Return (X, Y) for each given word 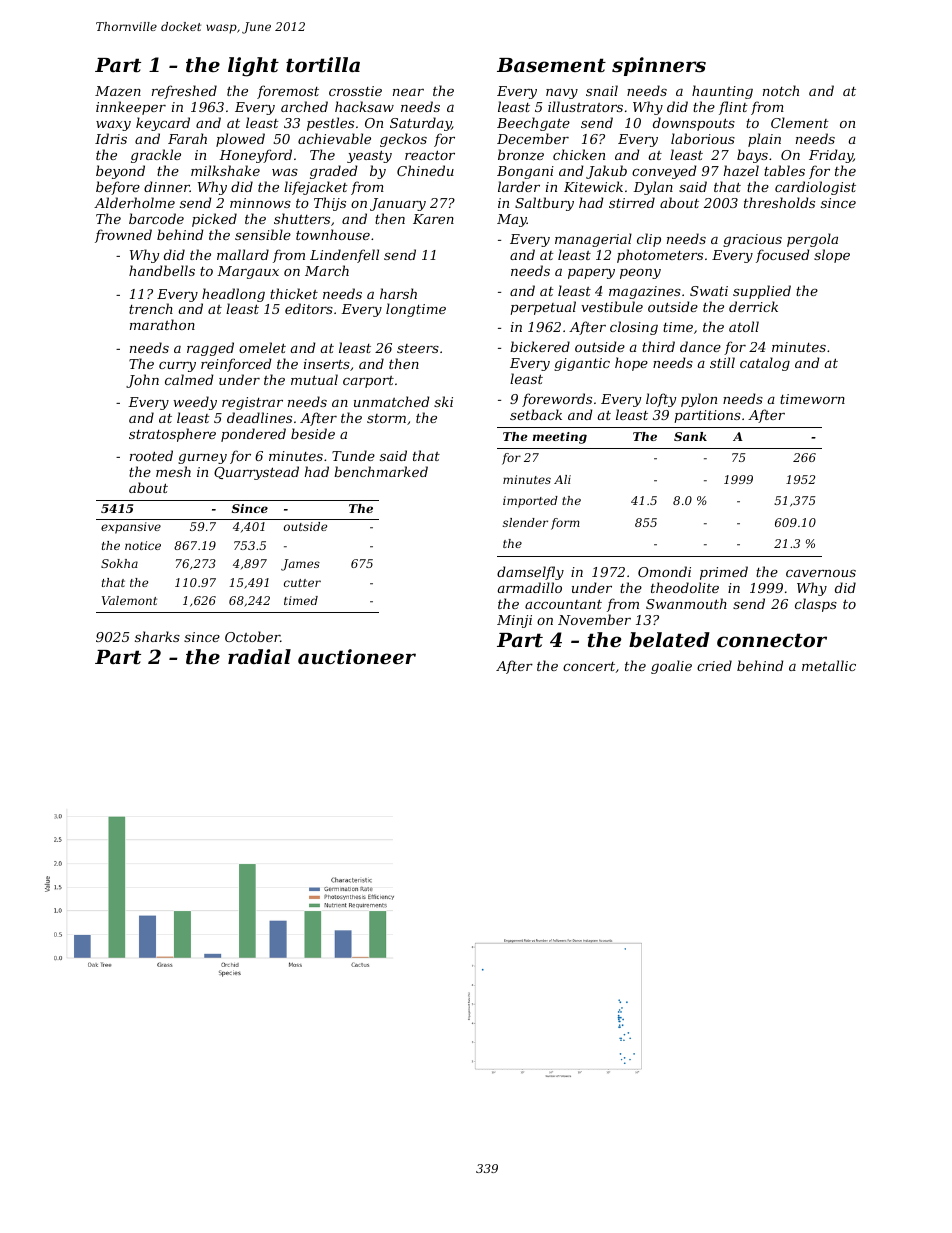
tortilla (323, 65)
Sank (690, 436)
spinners (659, 66)
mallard (243, 254)
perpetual (543, 308)
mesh (173, 471)
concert (589, 666)
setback (536, 414)
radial (259, 656)
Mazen (118, 91)
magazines (645, 292)
